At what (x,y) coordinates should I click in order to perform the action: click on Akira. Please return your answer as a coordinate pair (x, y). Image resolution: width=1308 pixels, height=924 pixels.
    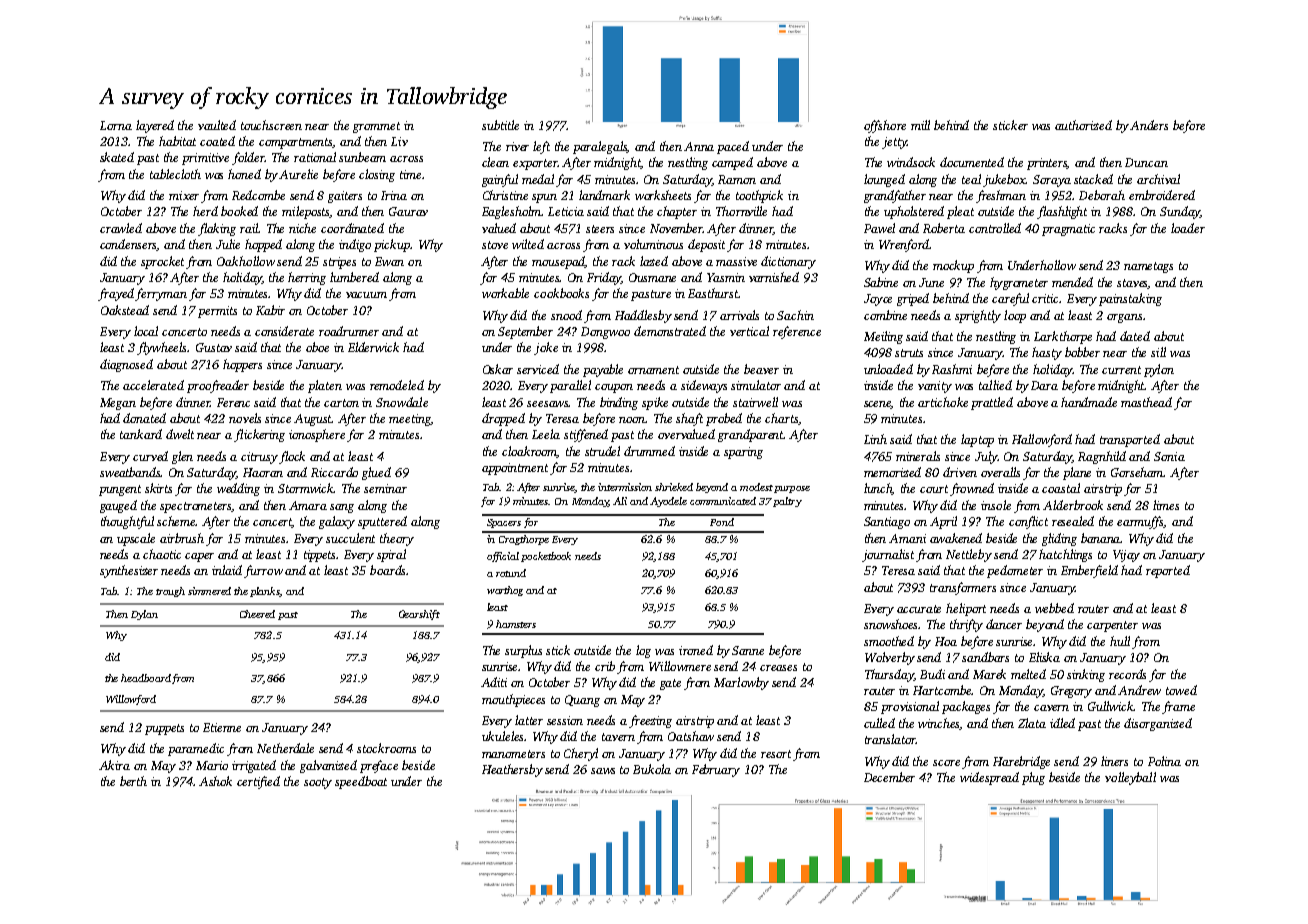
    Looking at the image, I should click on (114, 765).
